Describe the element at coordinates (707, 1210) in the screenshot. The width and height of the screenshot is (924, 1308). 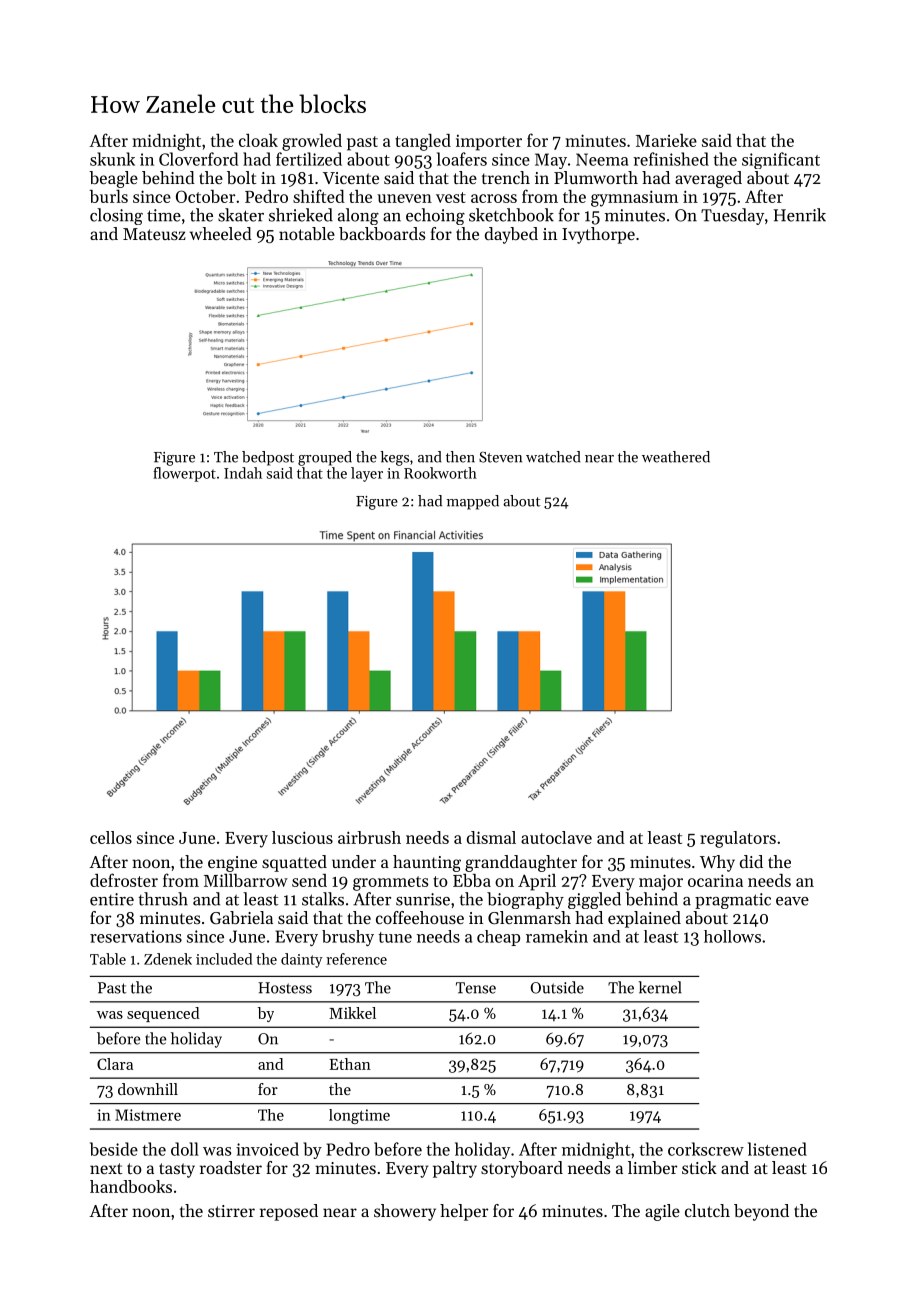
I see `clutch` at that location.
